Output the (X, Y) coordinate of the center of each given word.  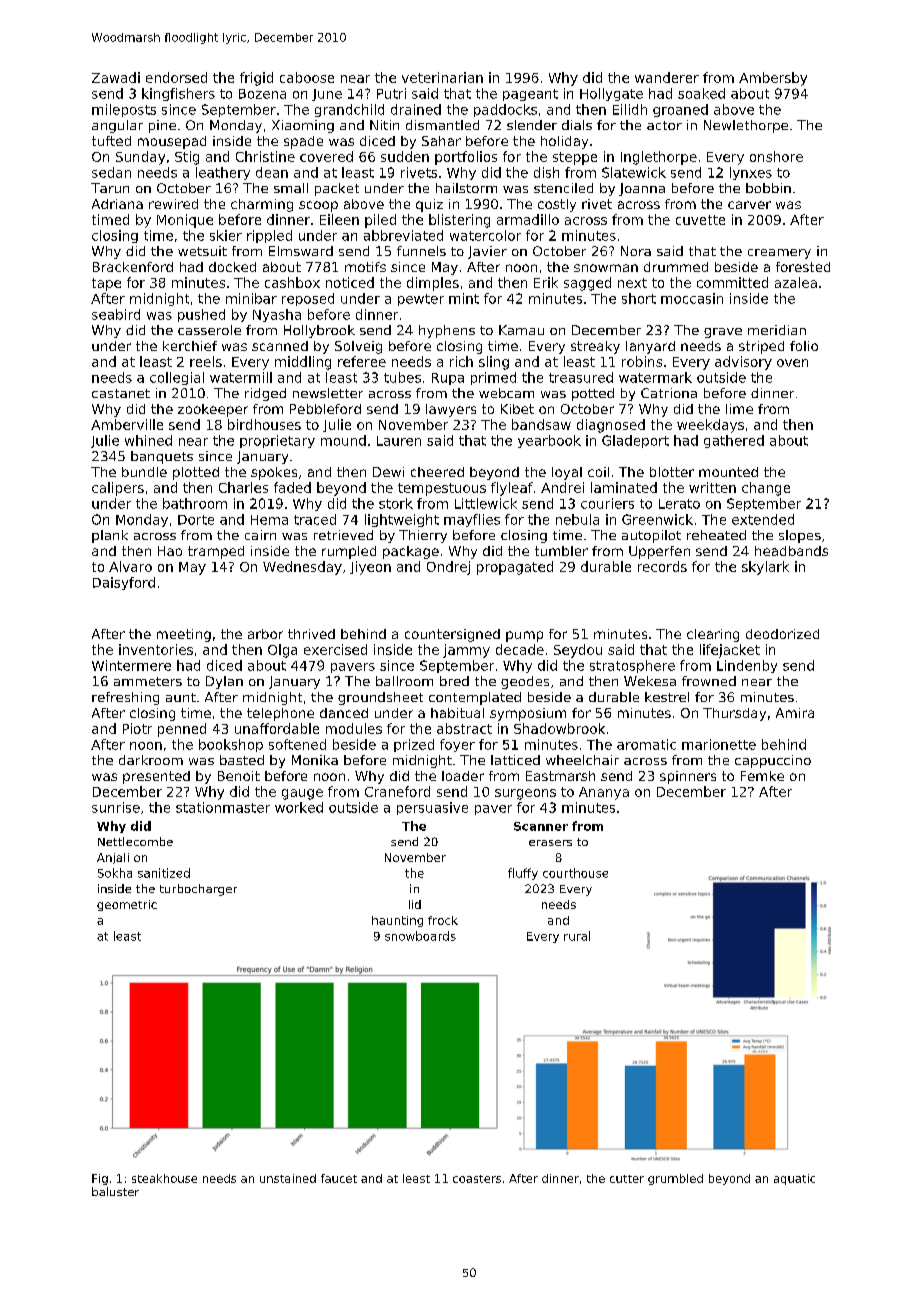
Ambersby (773, 79)
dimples (433, 284)
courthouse (575, 873)
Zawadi (116, 77)
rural (577, 936)
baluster (115, 1191)
